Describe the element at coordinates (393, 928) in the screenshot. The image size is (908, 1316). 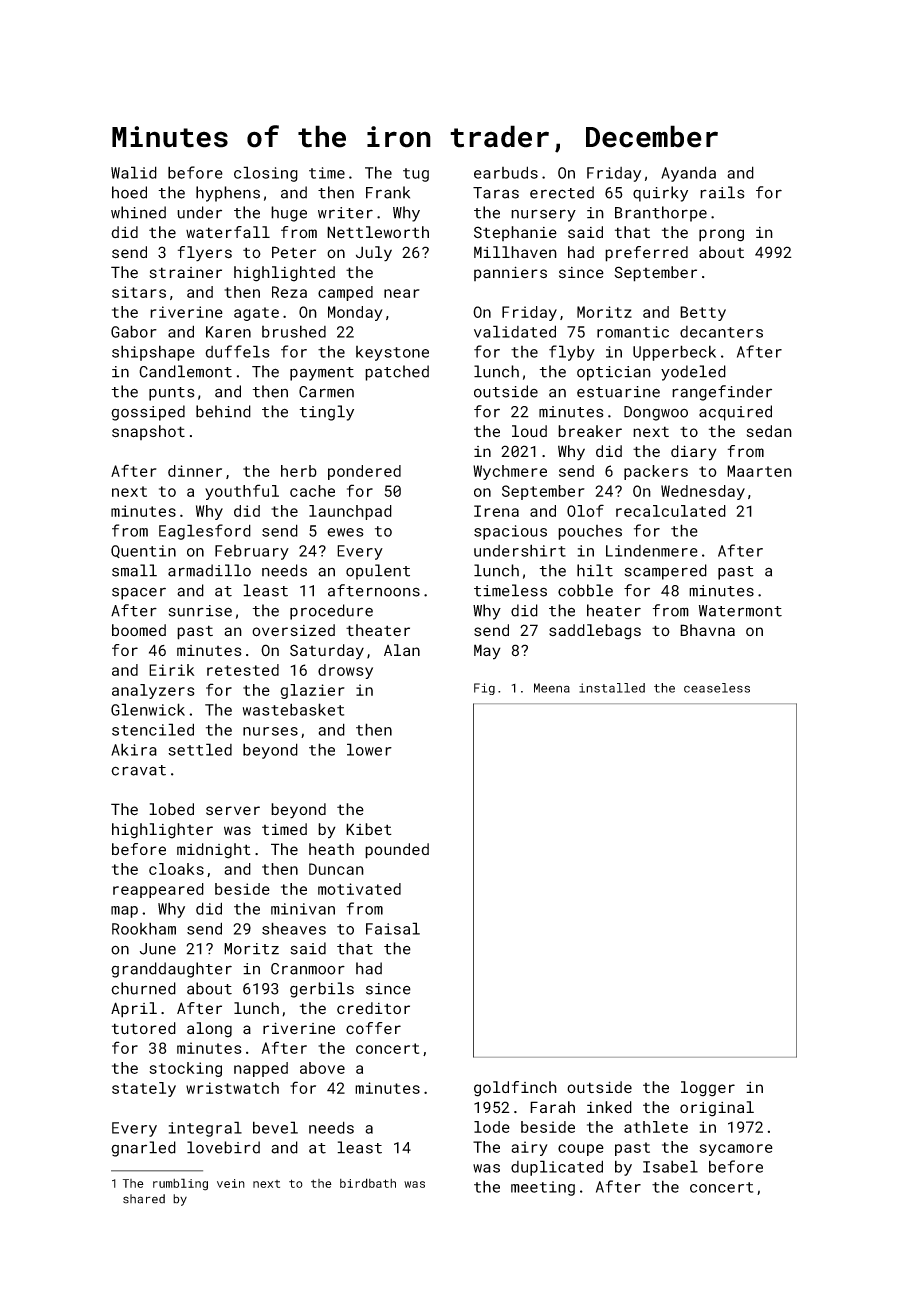
I see `Faisal` at that location.
